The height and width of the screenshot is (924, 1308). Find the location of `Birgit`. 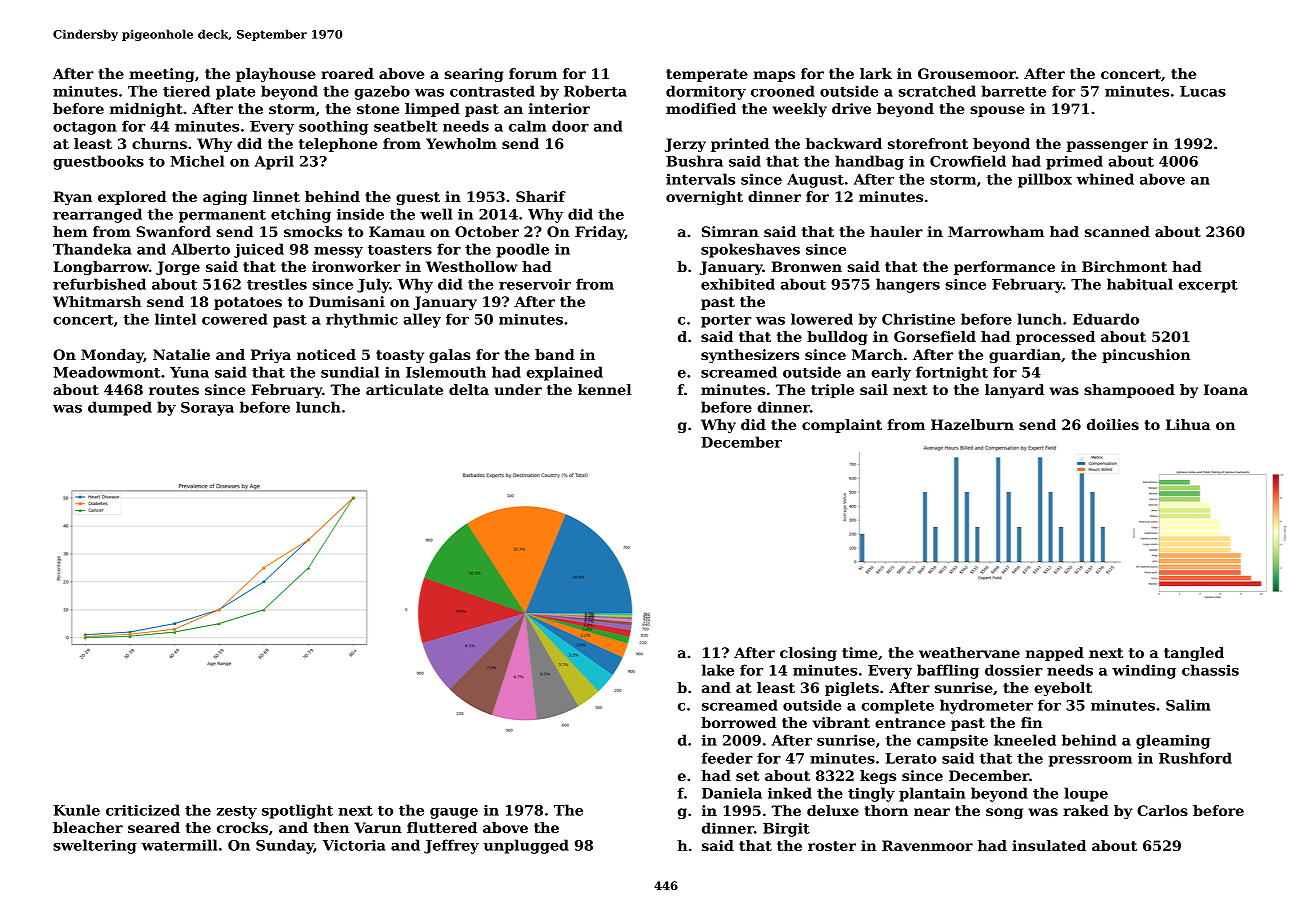

Birgit is located at coordinates (786, 829).
